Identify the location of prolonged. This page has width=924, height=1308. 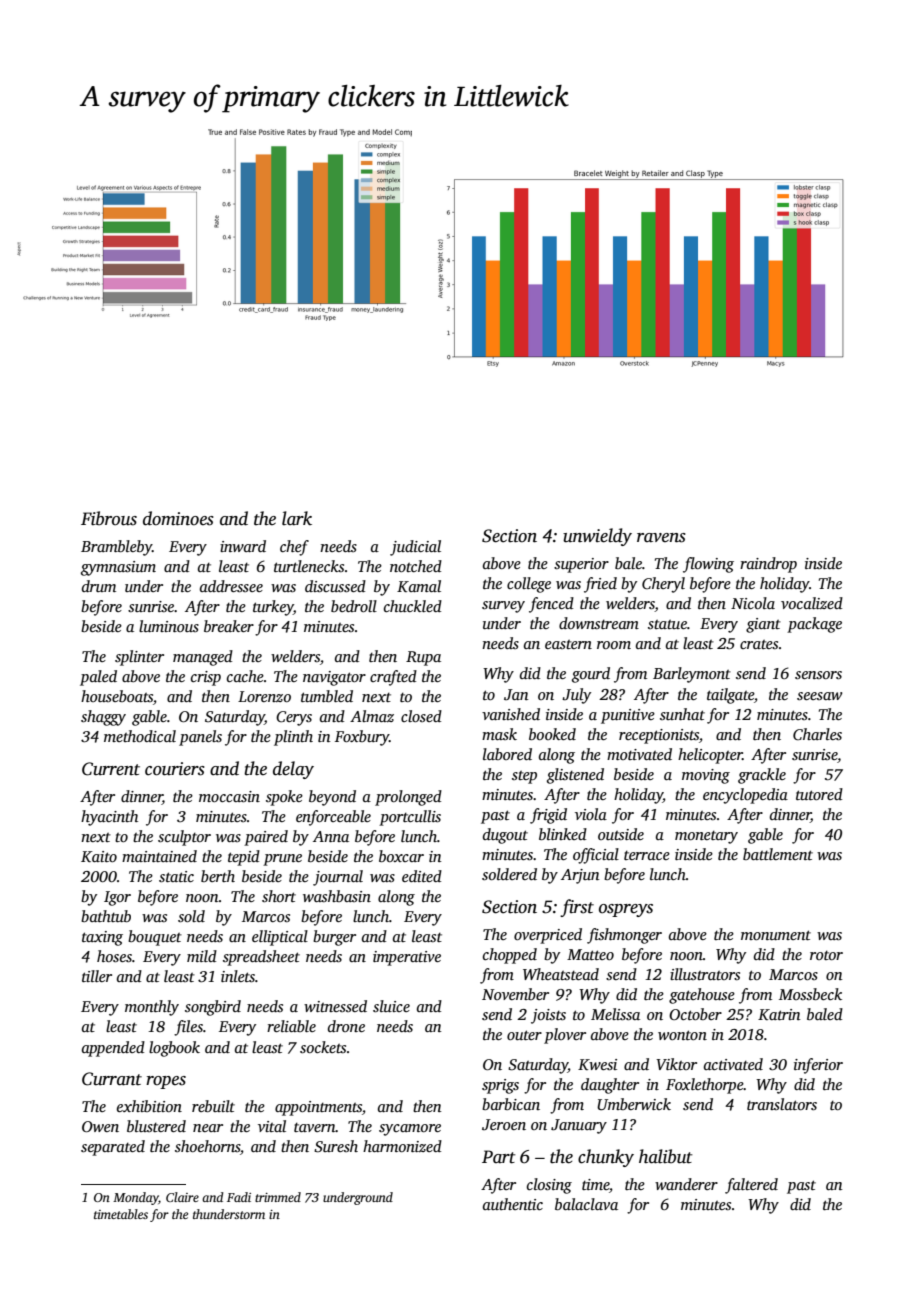
(408, 798).
